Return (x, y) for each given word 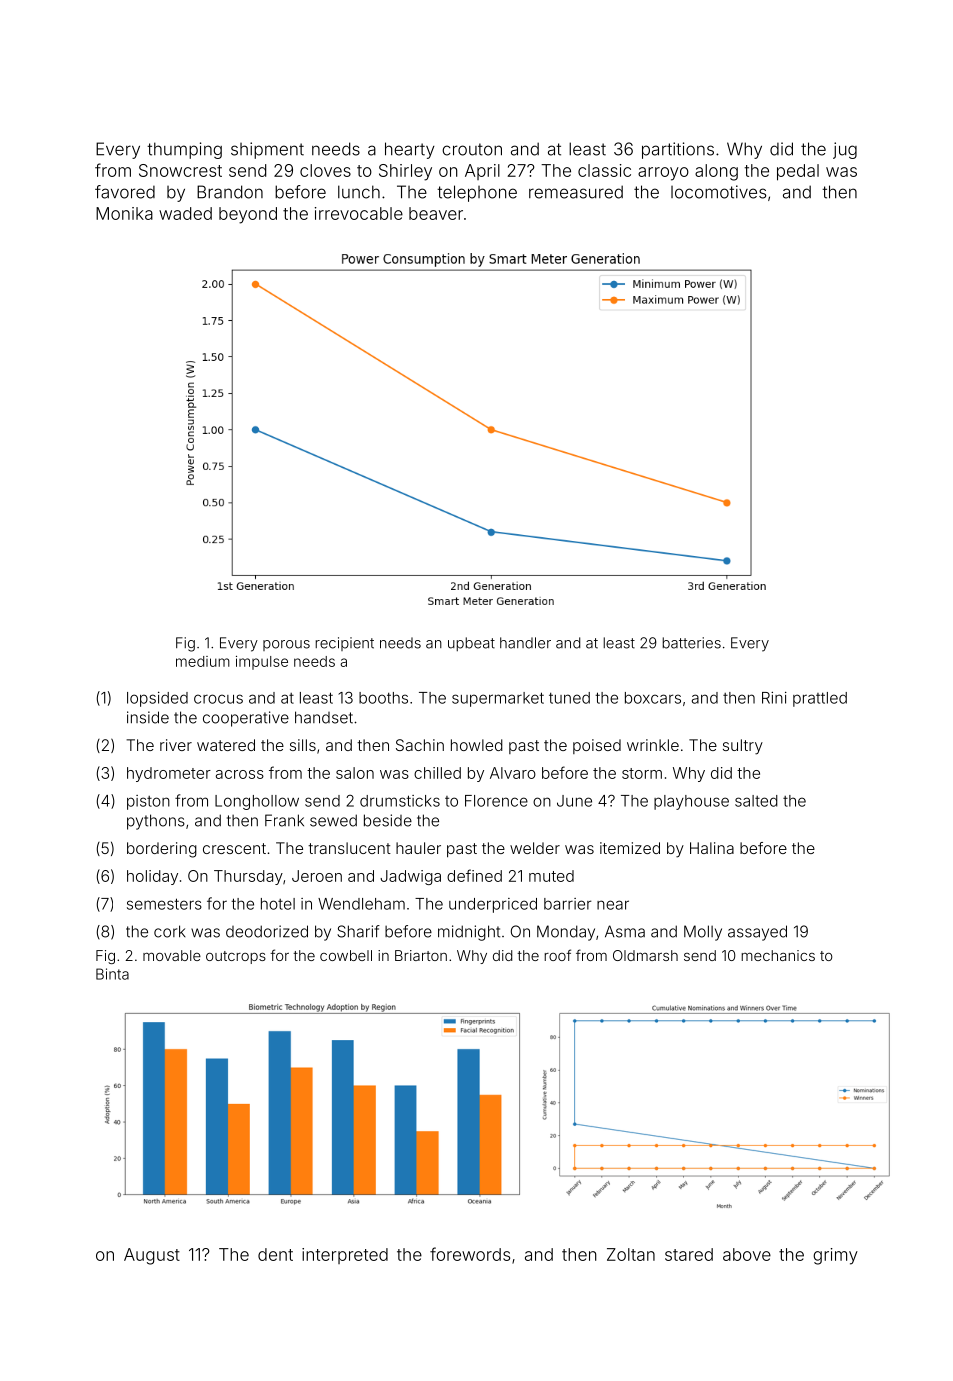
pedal (798, 172)
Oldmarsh (645, 955)
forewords (470, 1254)
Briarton (421, 955)
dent (275, 1254)
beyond (248, 215)
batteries (691, 643)
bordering (162, 850)
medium (203, 661)
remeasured (576, 192)
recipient (344, 644)
